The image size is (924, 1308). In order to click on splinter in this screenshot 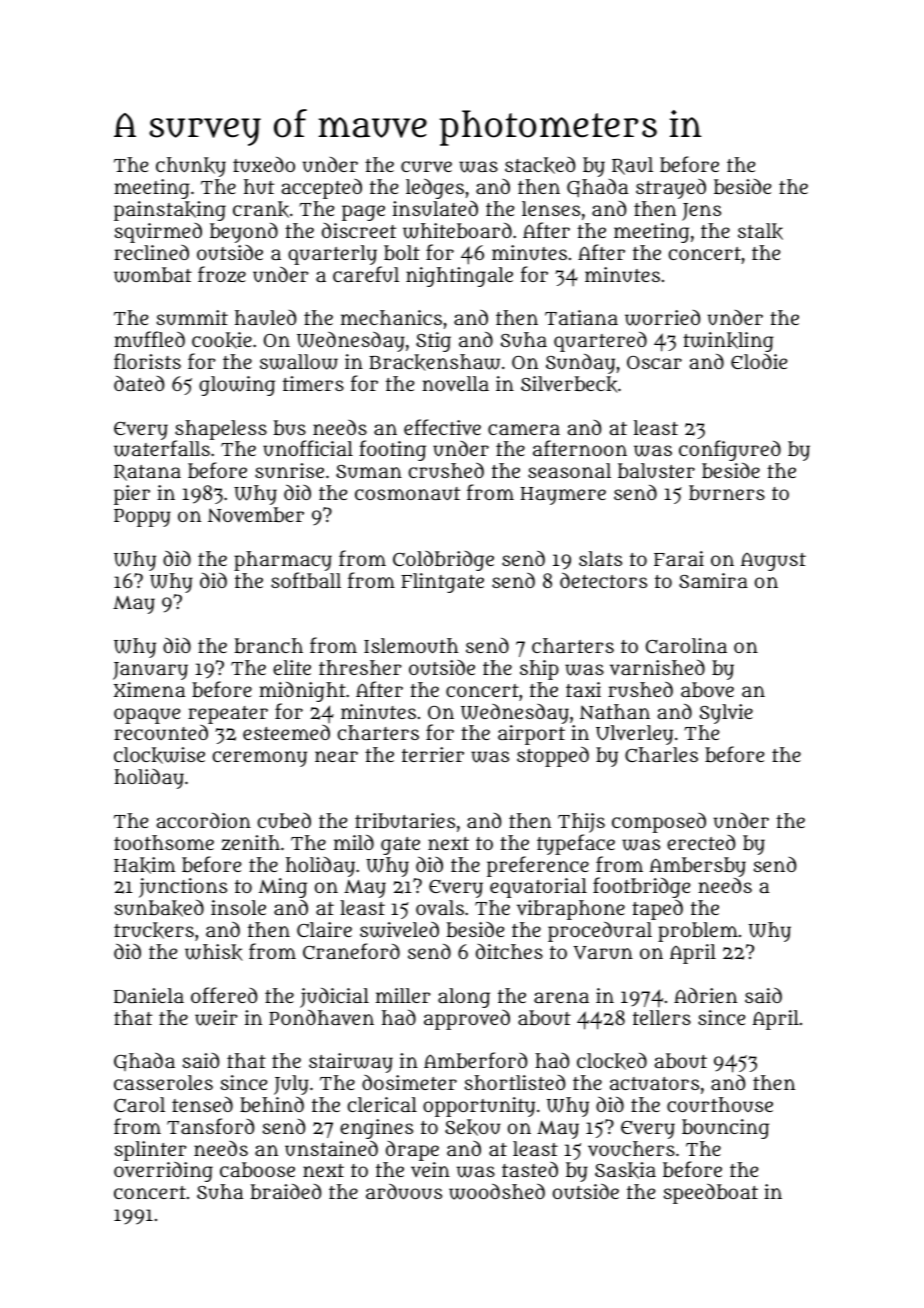, I will do `click(151, 1151)`.
